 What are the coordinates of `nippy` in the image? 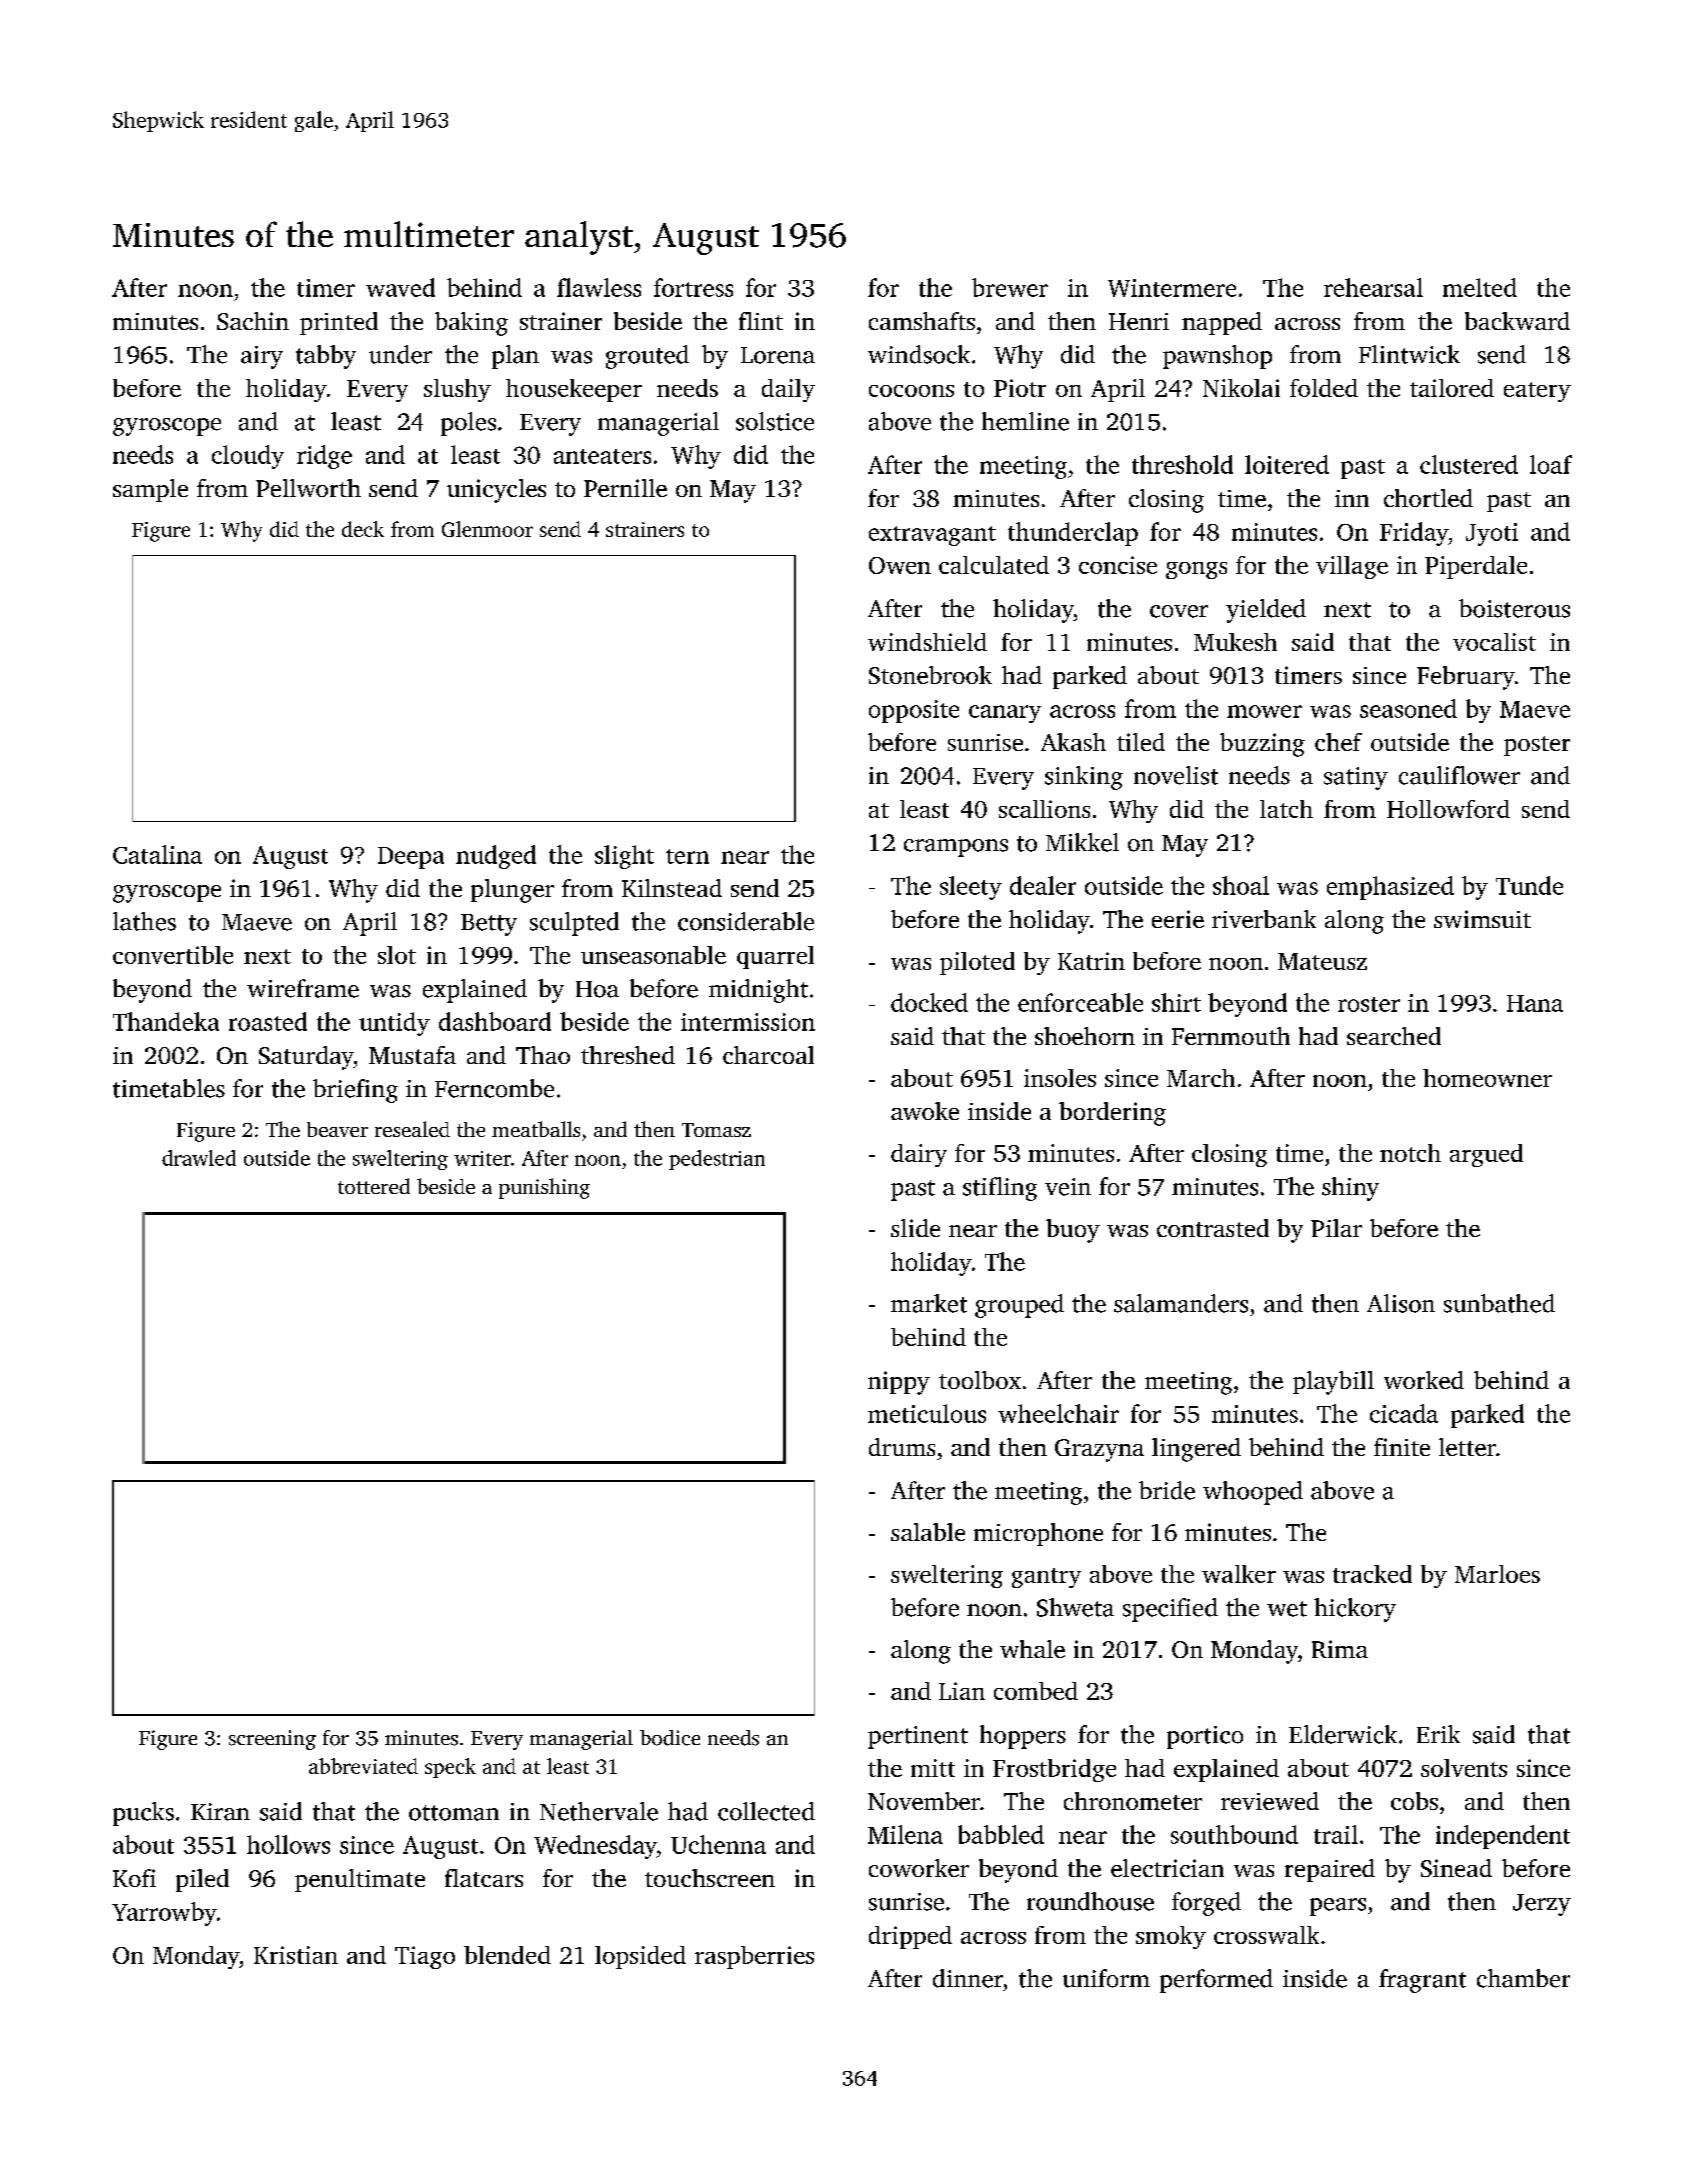 It's located at (899, 1383).
